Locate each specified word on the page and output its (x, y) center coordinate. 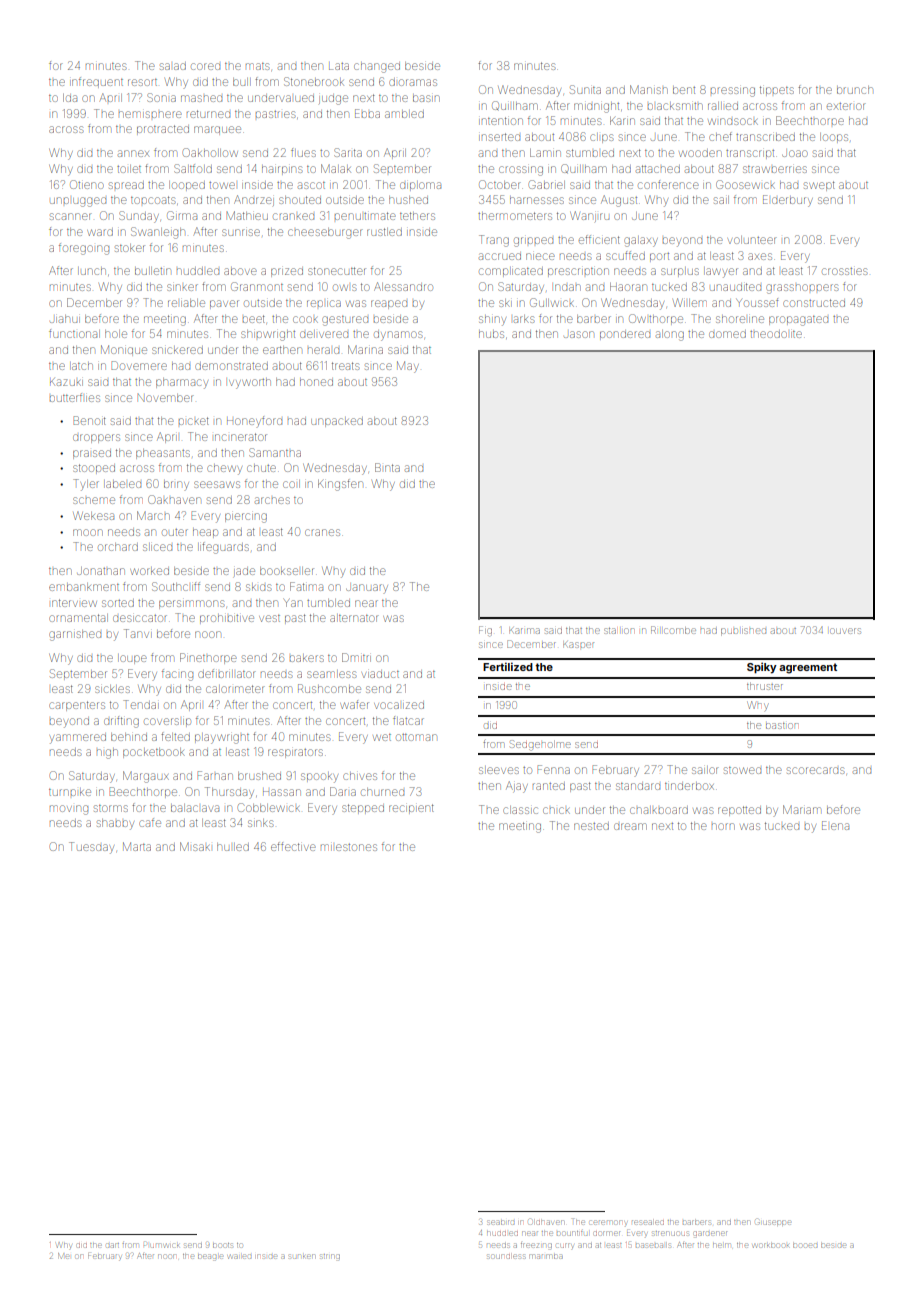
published (743, 632)
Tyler (86, 485)
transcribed (765, 137)
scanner (71, 216)
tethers (417, 216)
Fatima (306, 586)
